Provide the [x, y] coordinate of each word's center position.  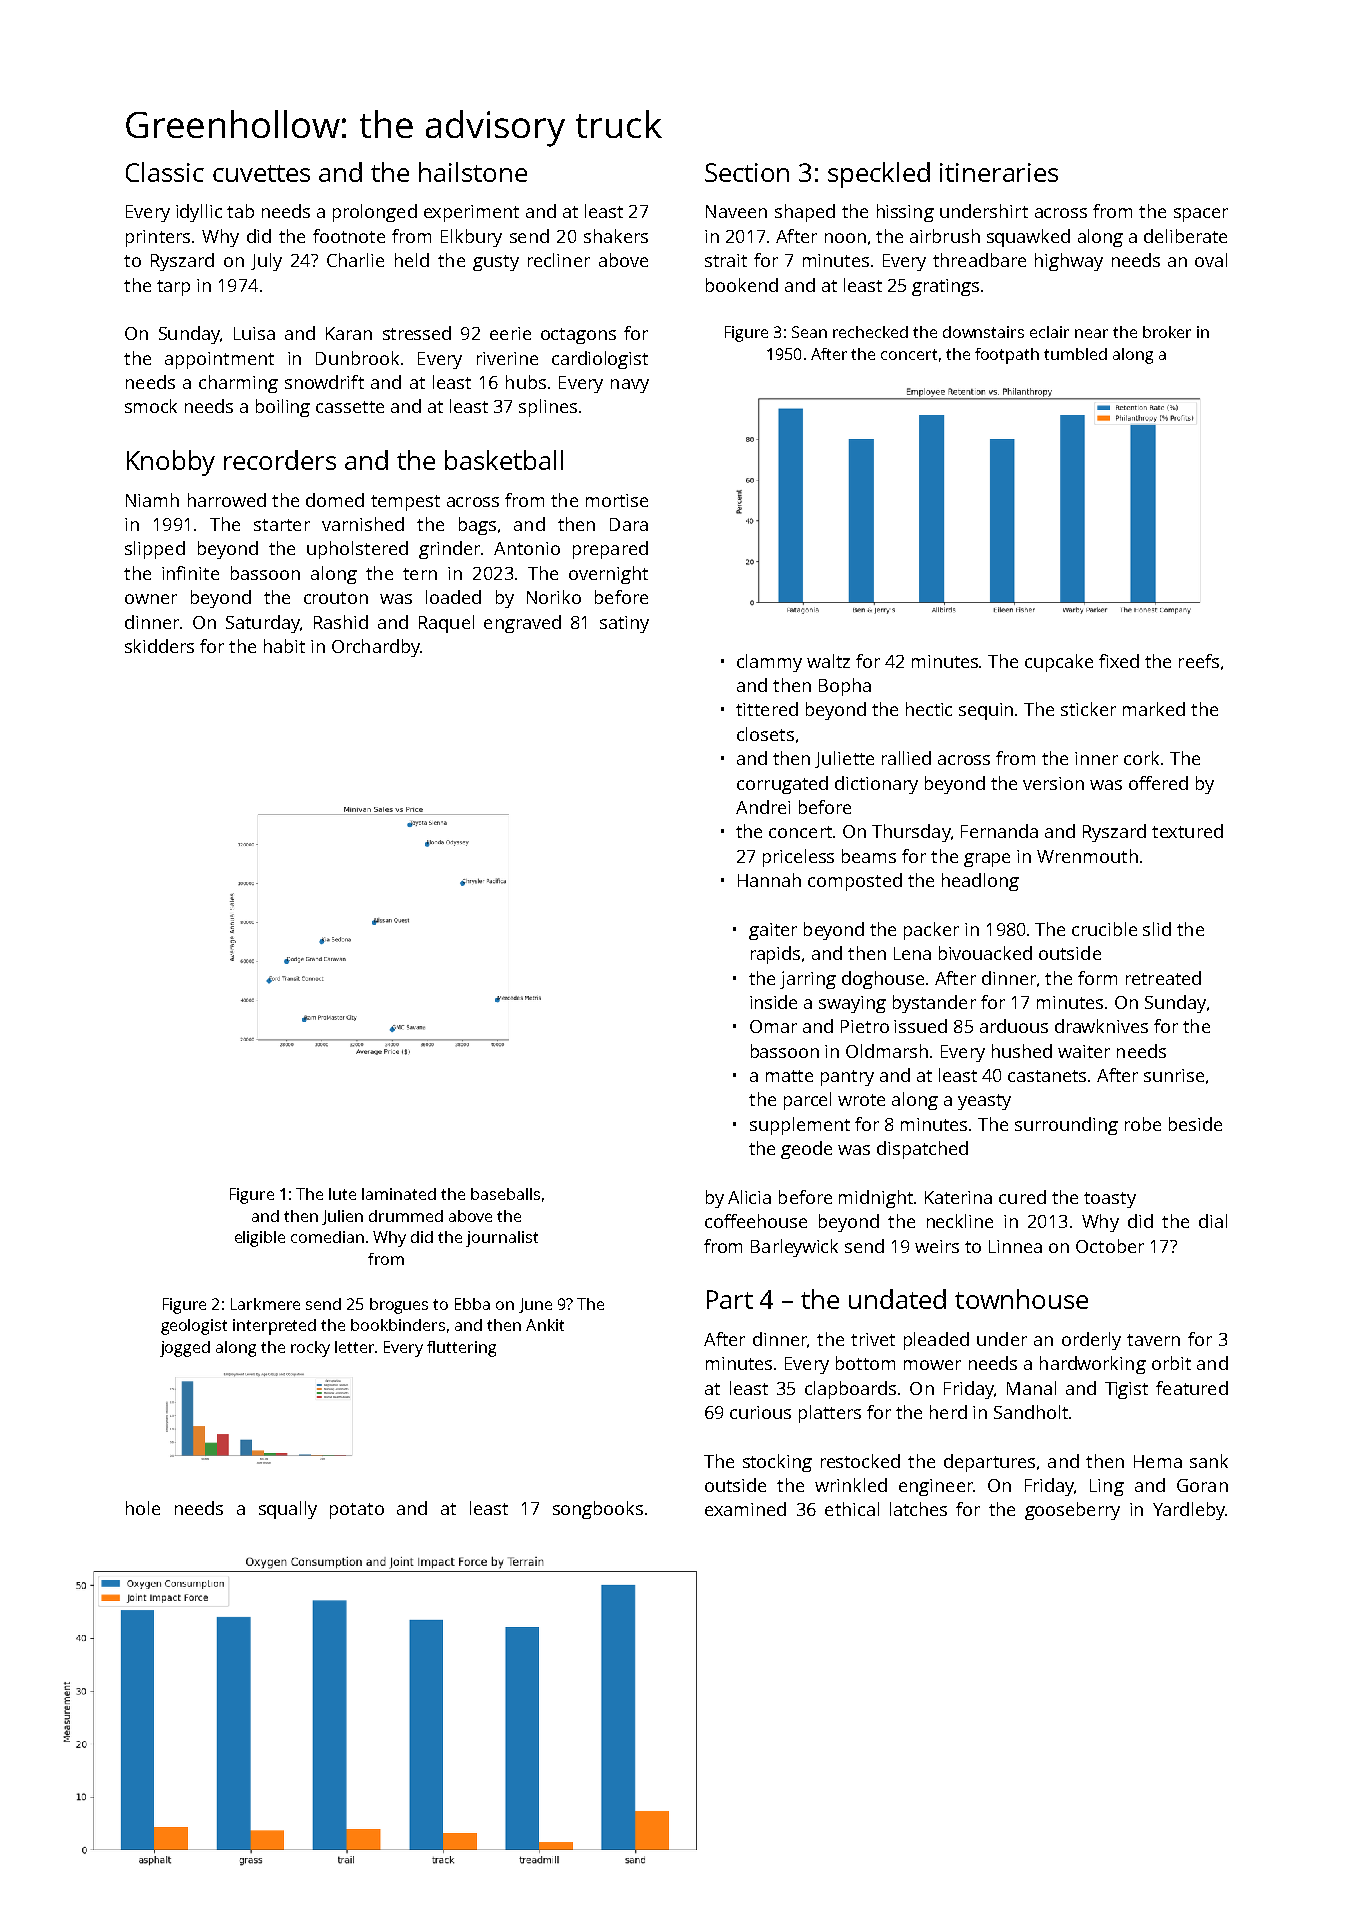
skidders [159, 646]
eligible [260, 1239]
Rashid [341, 622]
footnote [349, 236]
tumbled [1075, 354]
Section [747, 172]
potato [357, 1511]
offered [1158, 783]
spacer [1201, 215]
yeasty [984, 1102]
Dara [629, 524]
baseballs [505, 1194]
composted [855, 882]
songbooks [598, 1510]
